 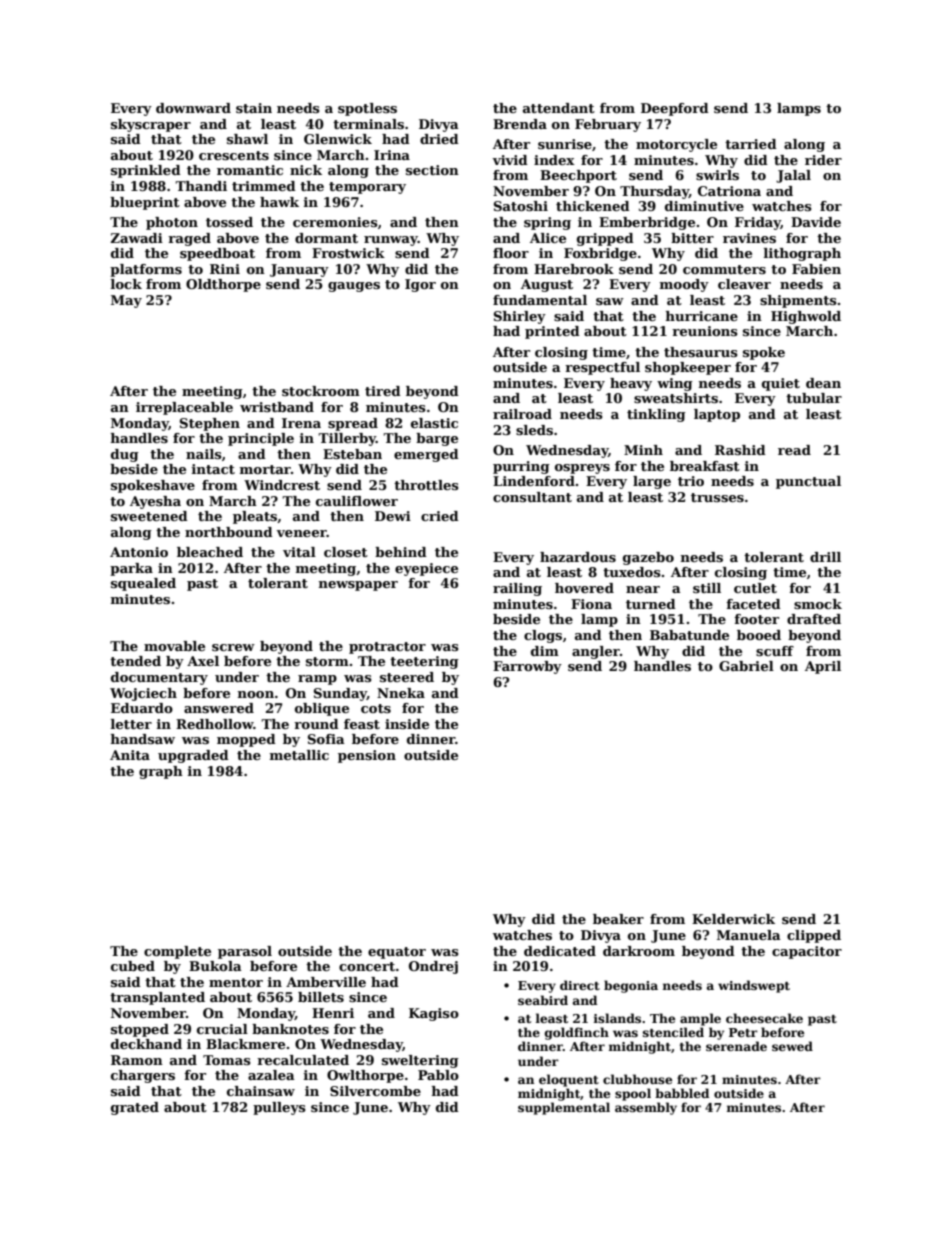 What do you see at coordinates (397, 953) in the screenshot?
I see `equator` at bounding box center [397, 953].
